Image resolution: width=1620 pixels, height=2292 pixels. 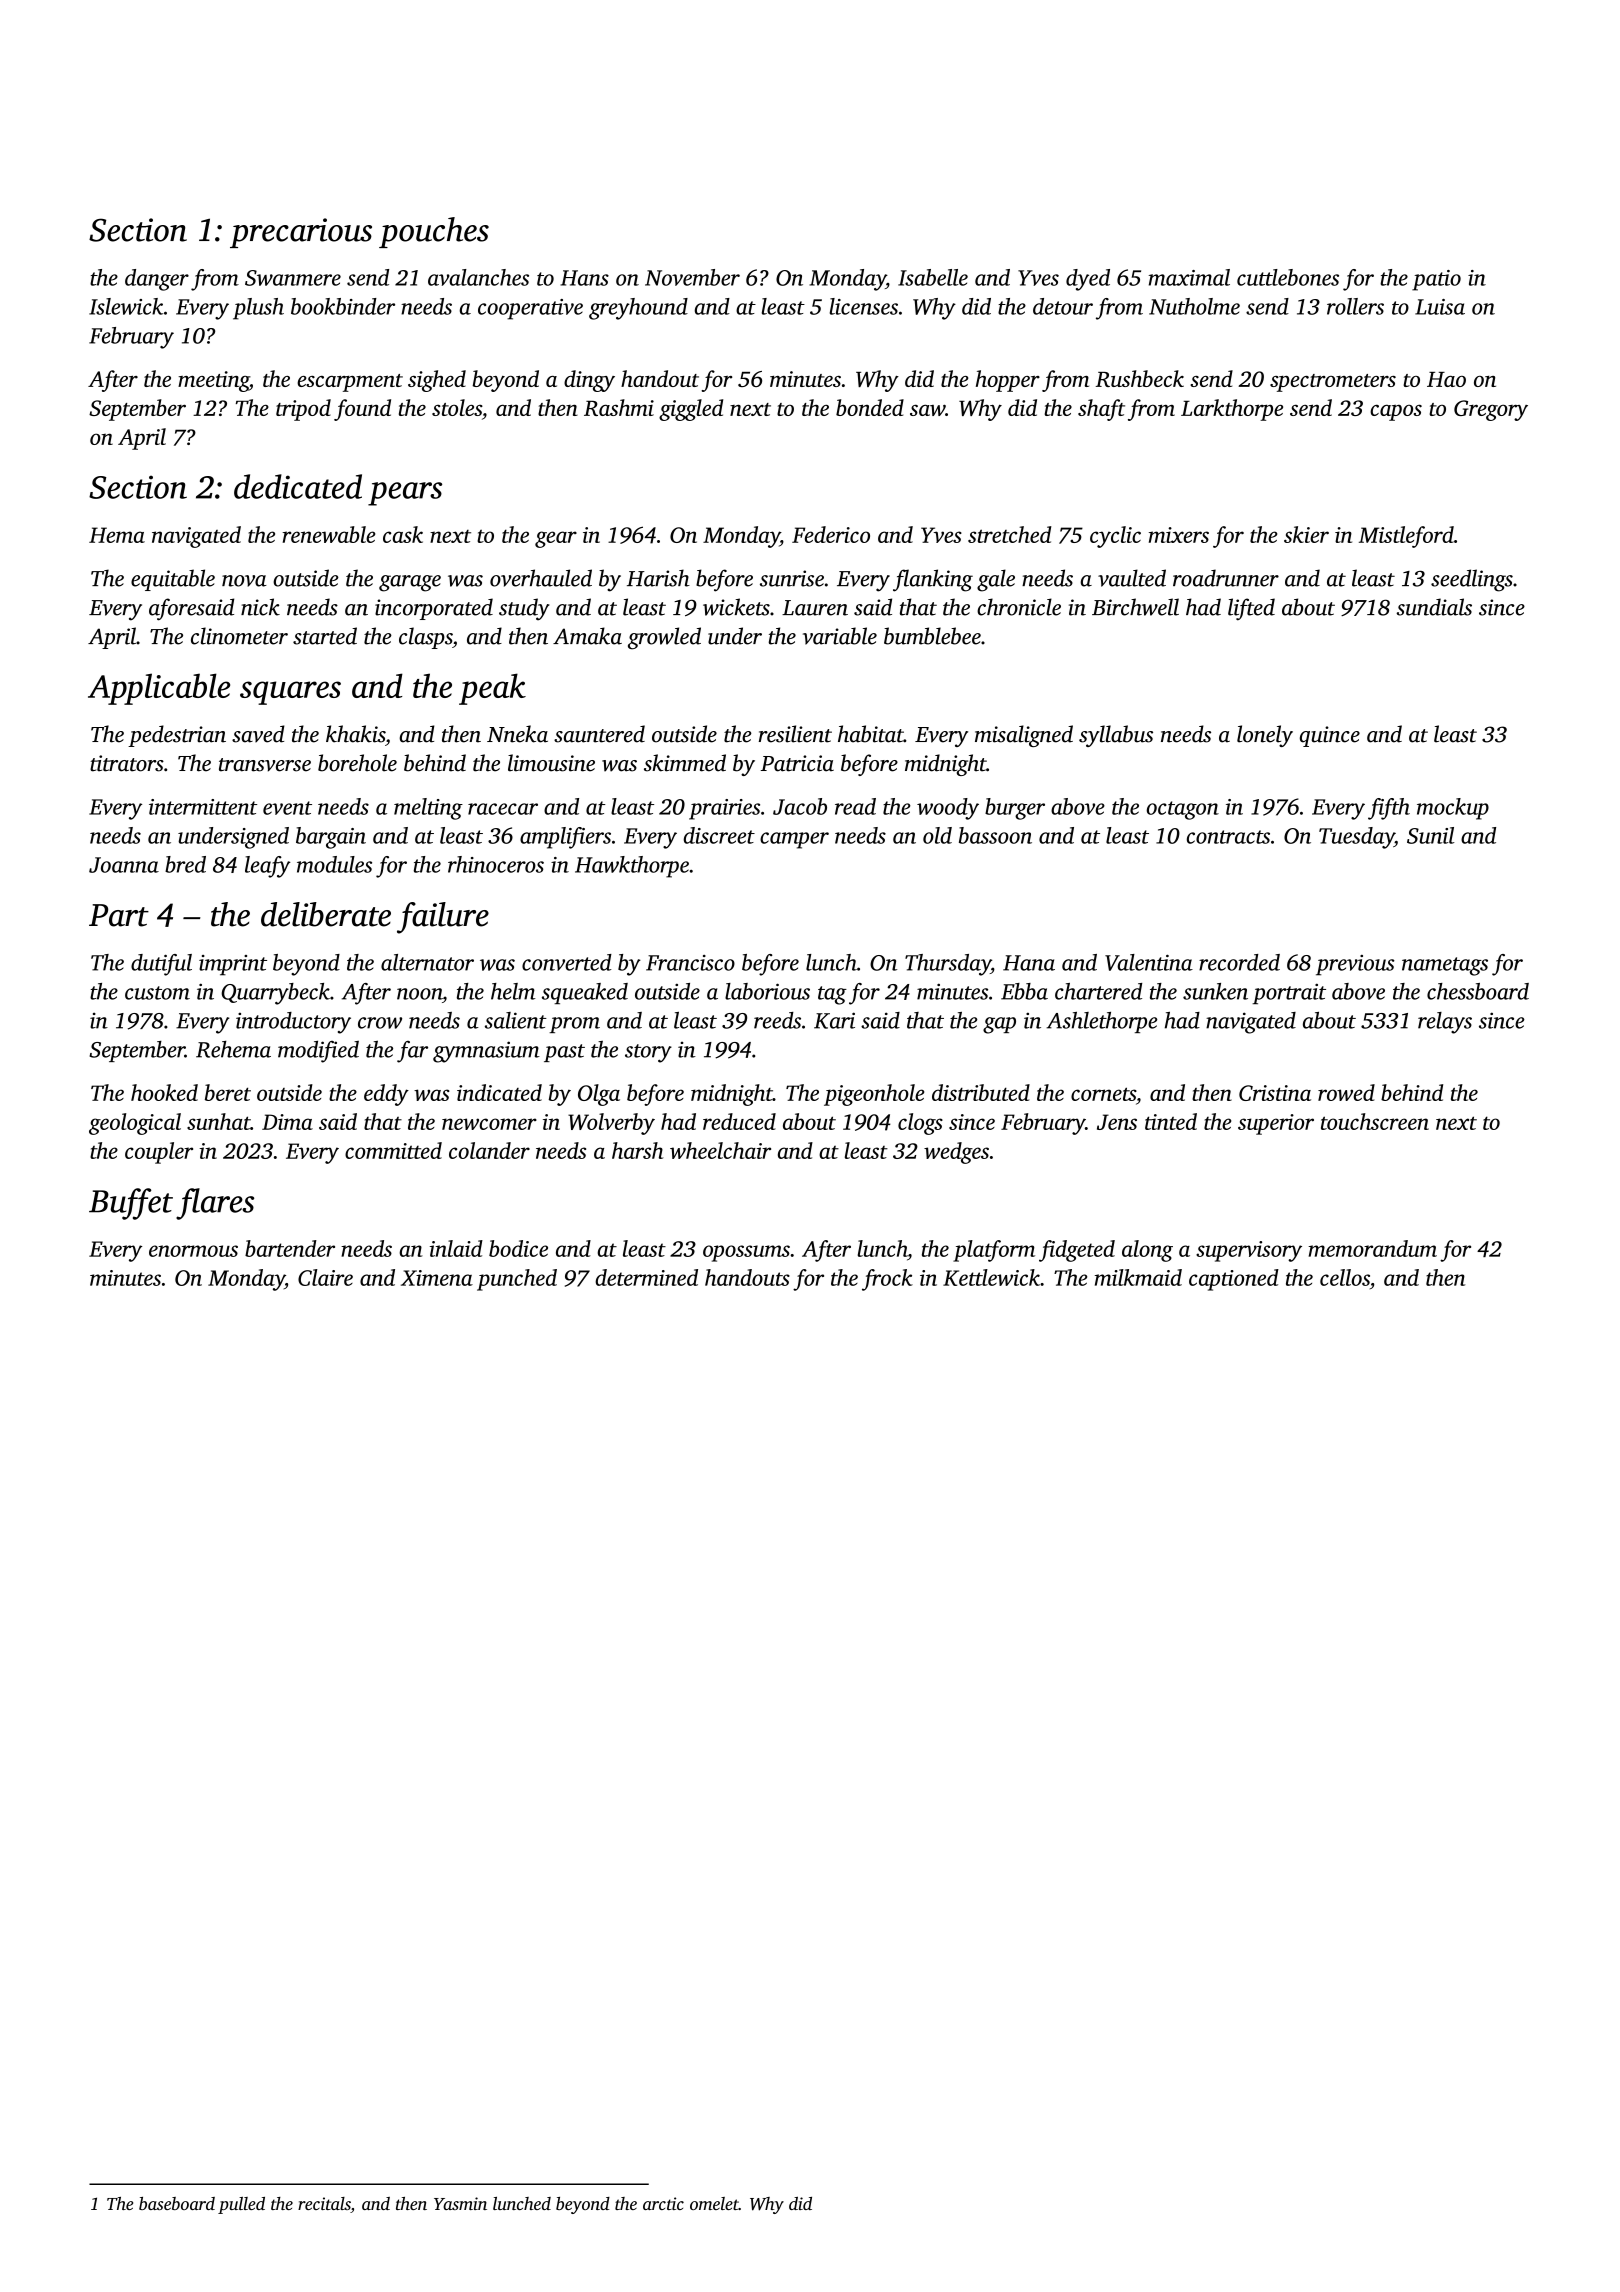 What do you see at coordinates (177, 2203) in the image?
I see `baseboard` at bounding box center [177, 2203].
